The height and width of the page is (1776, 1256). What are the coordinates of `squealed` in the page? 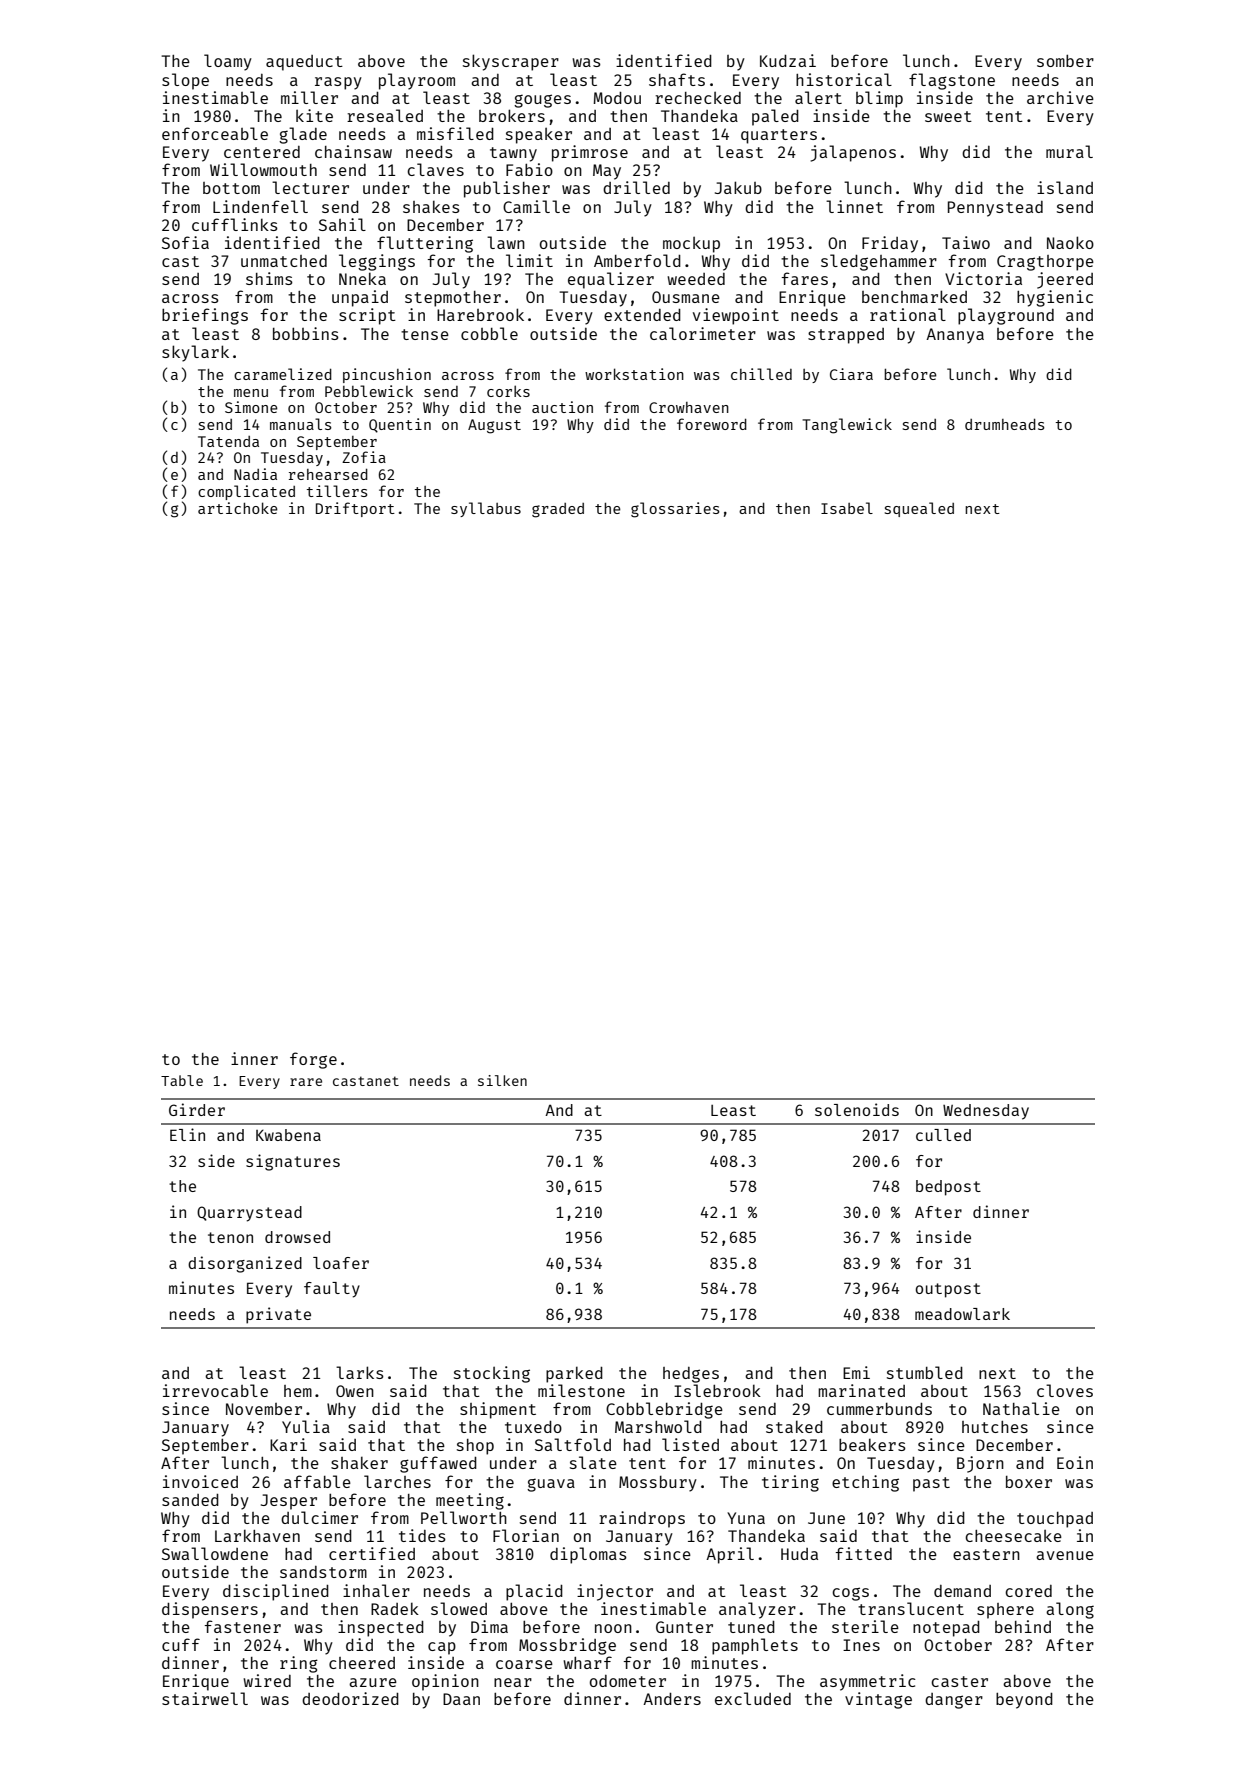 It's located at (919, 509).
